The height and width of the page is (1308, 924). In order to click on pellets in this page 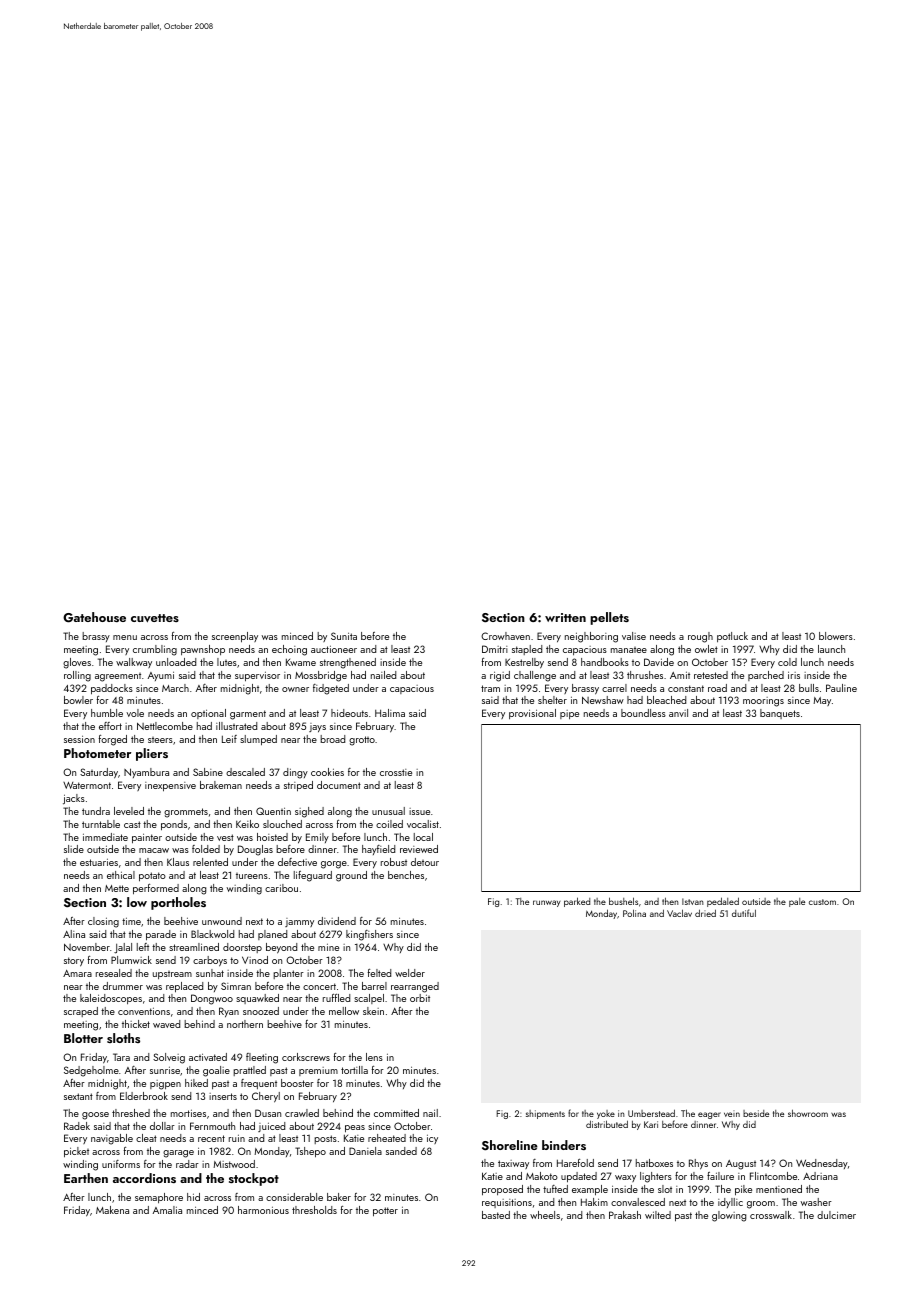, I will do `click(609, 618)`.
